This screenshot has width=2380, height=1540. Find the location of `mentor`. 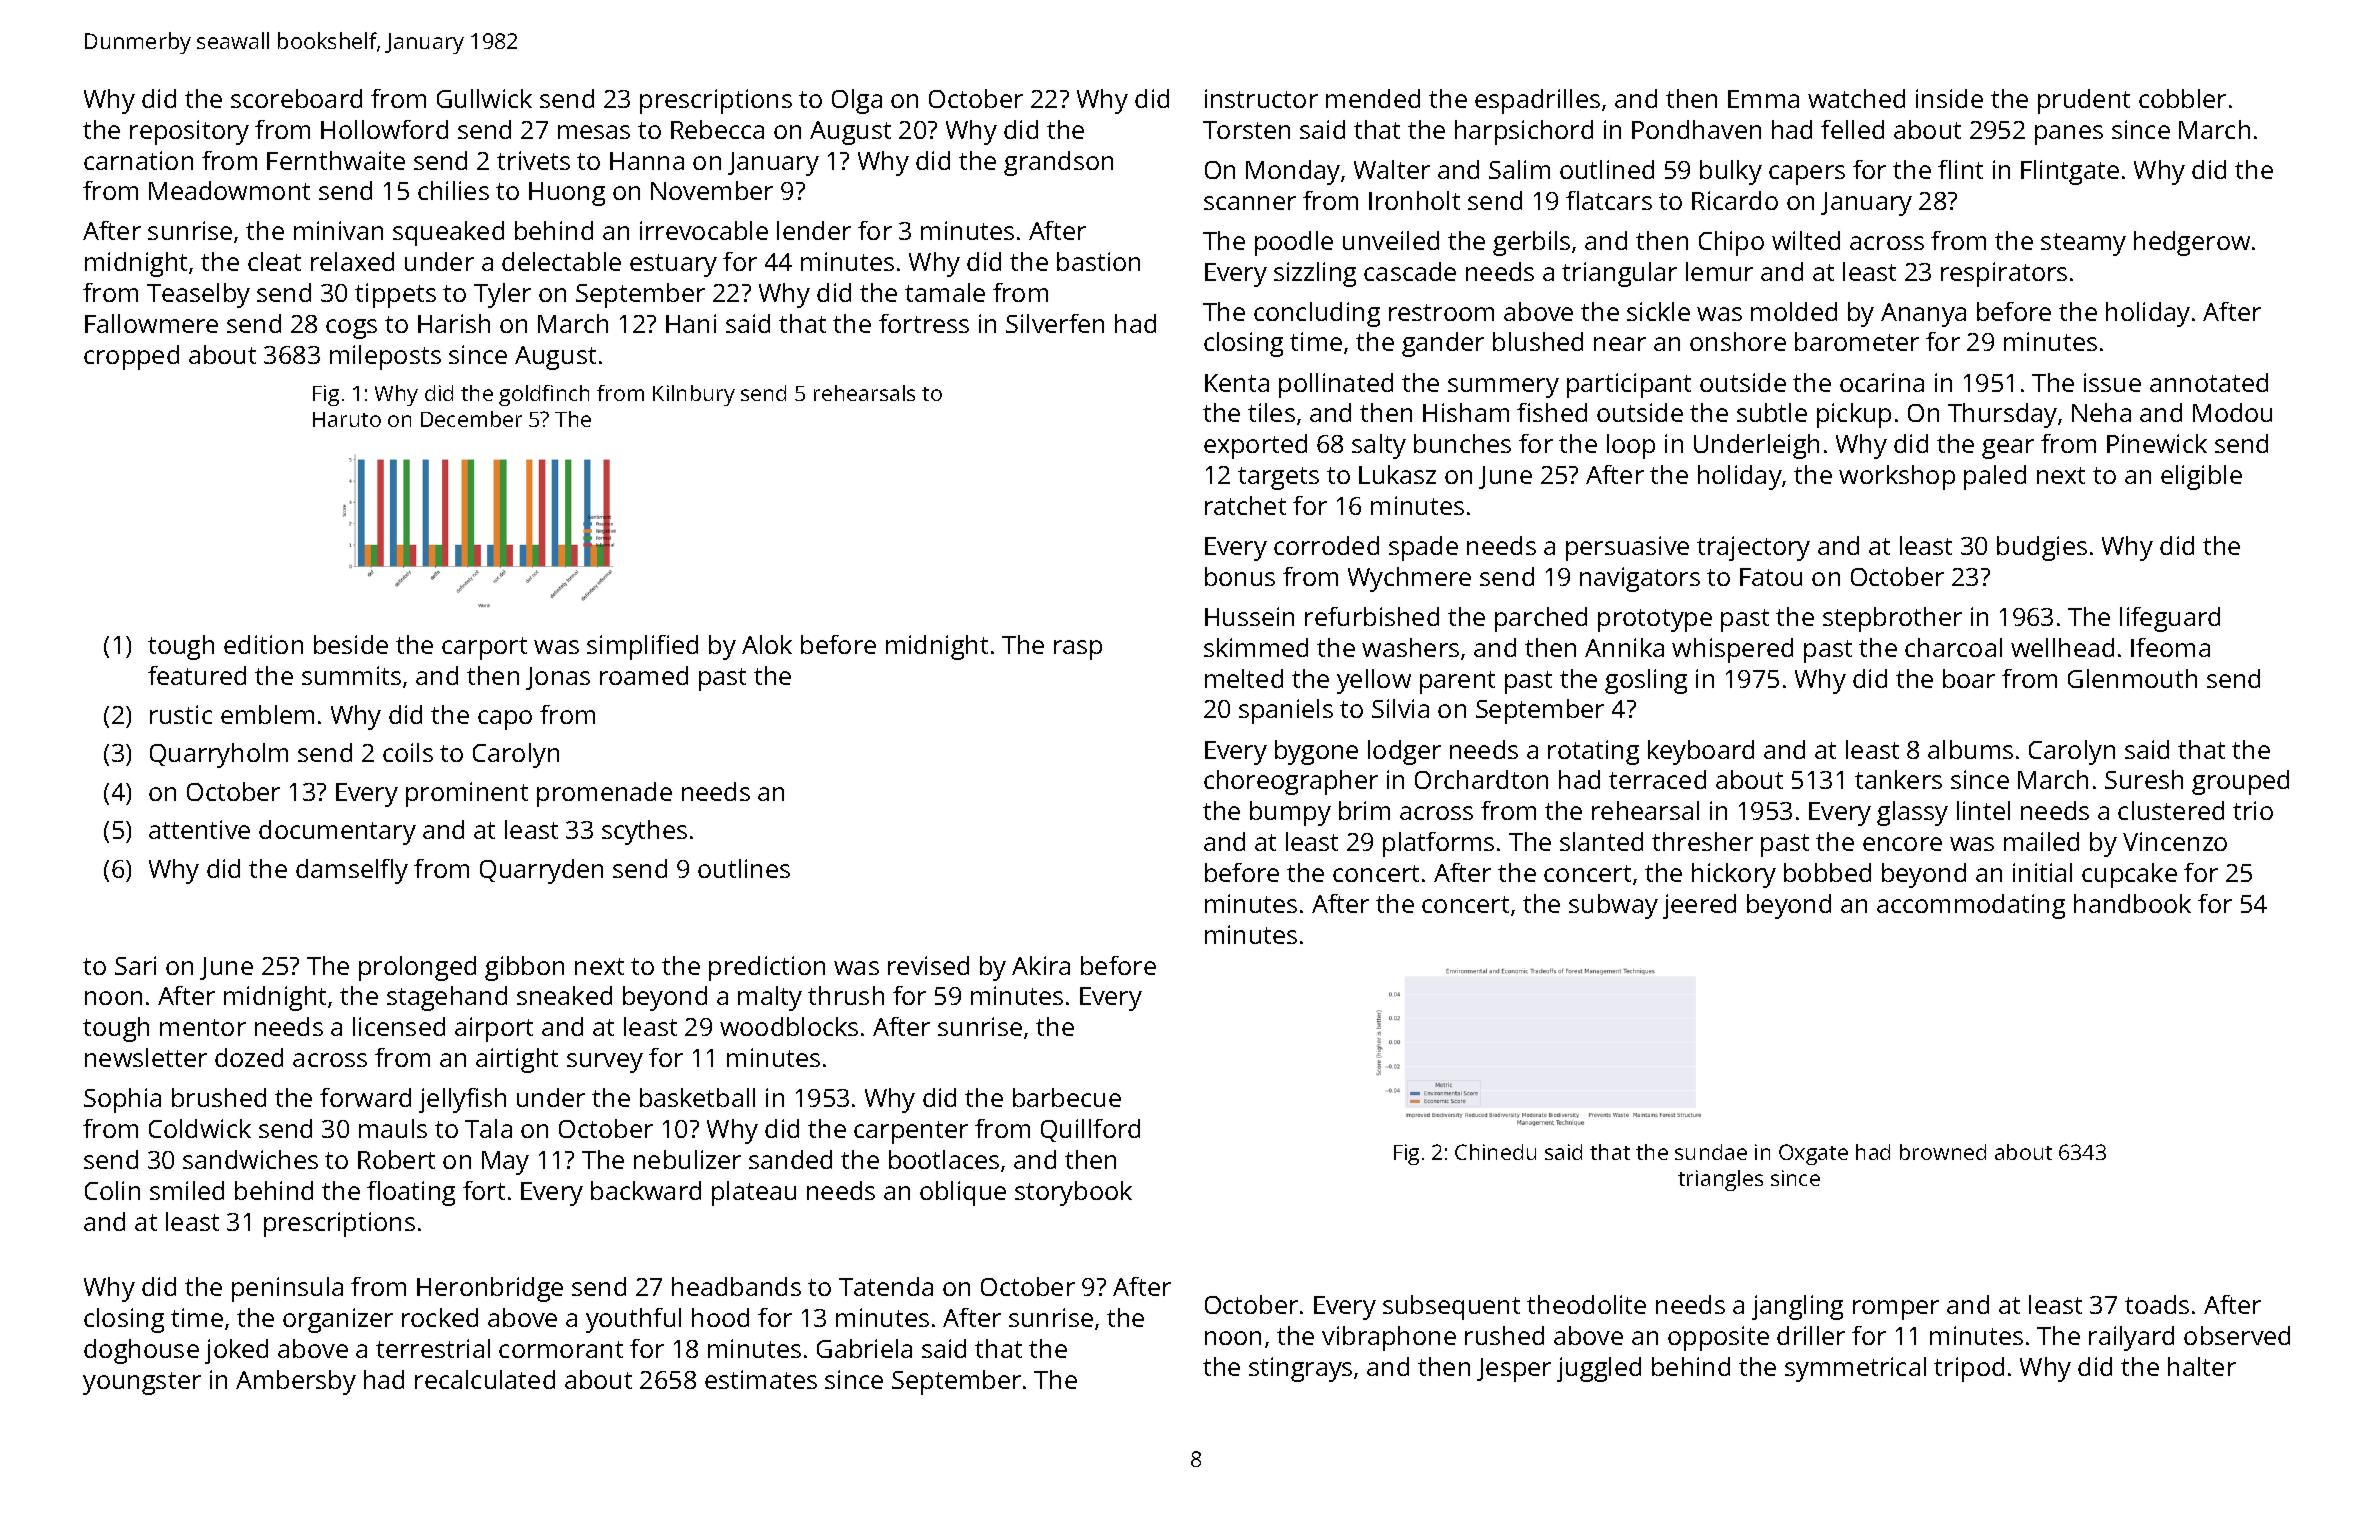

mentor is located at coordinates (203, 1027).
